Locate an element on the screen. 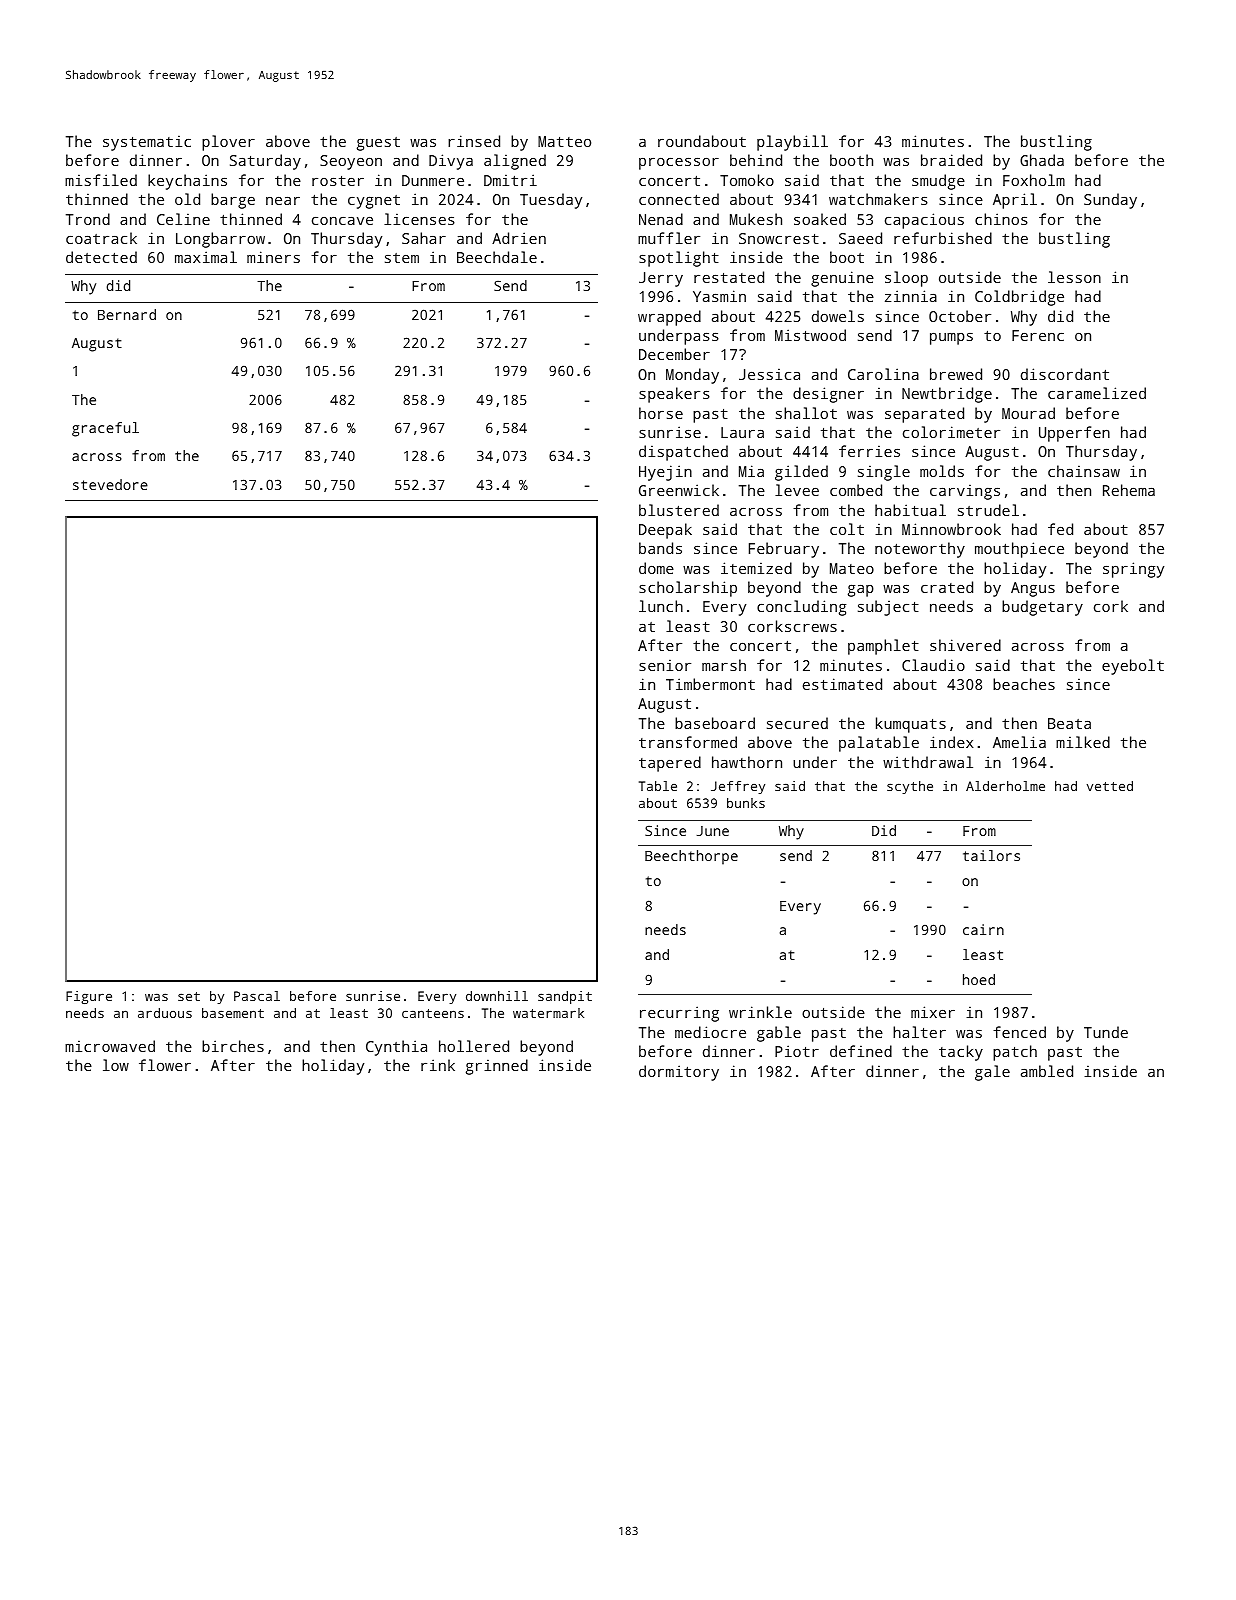 This screenshot has width=1236, height=1600. plover is located at coordinates (228, 143).
